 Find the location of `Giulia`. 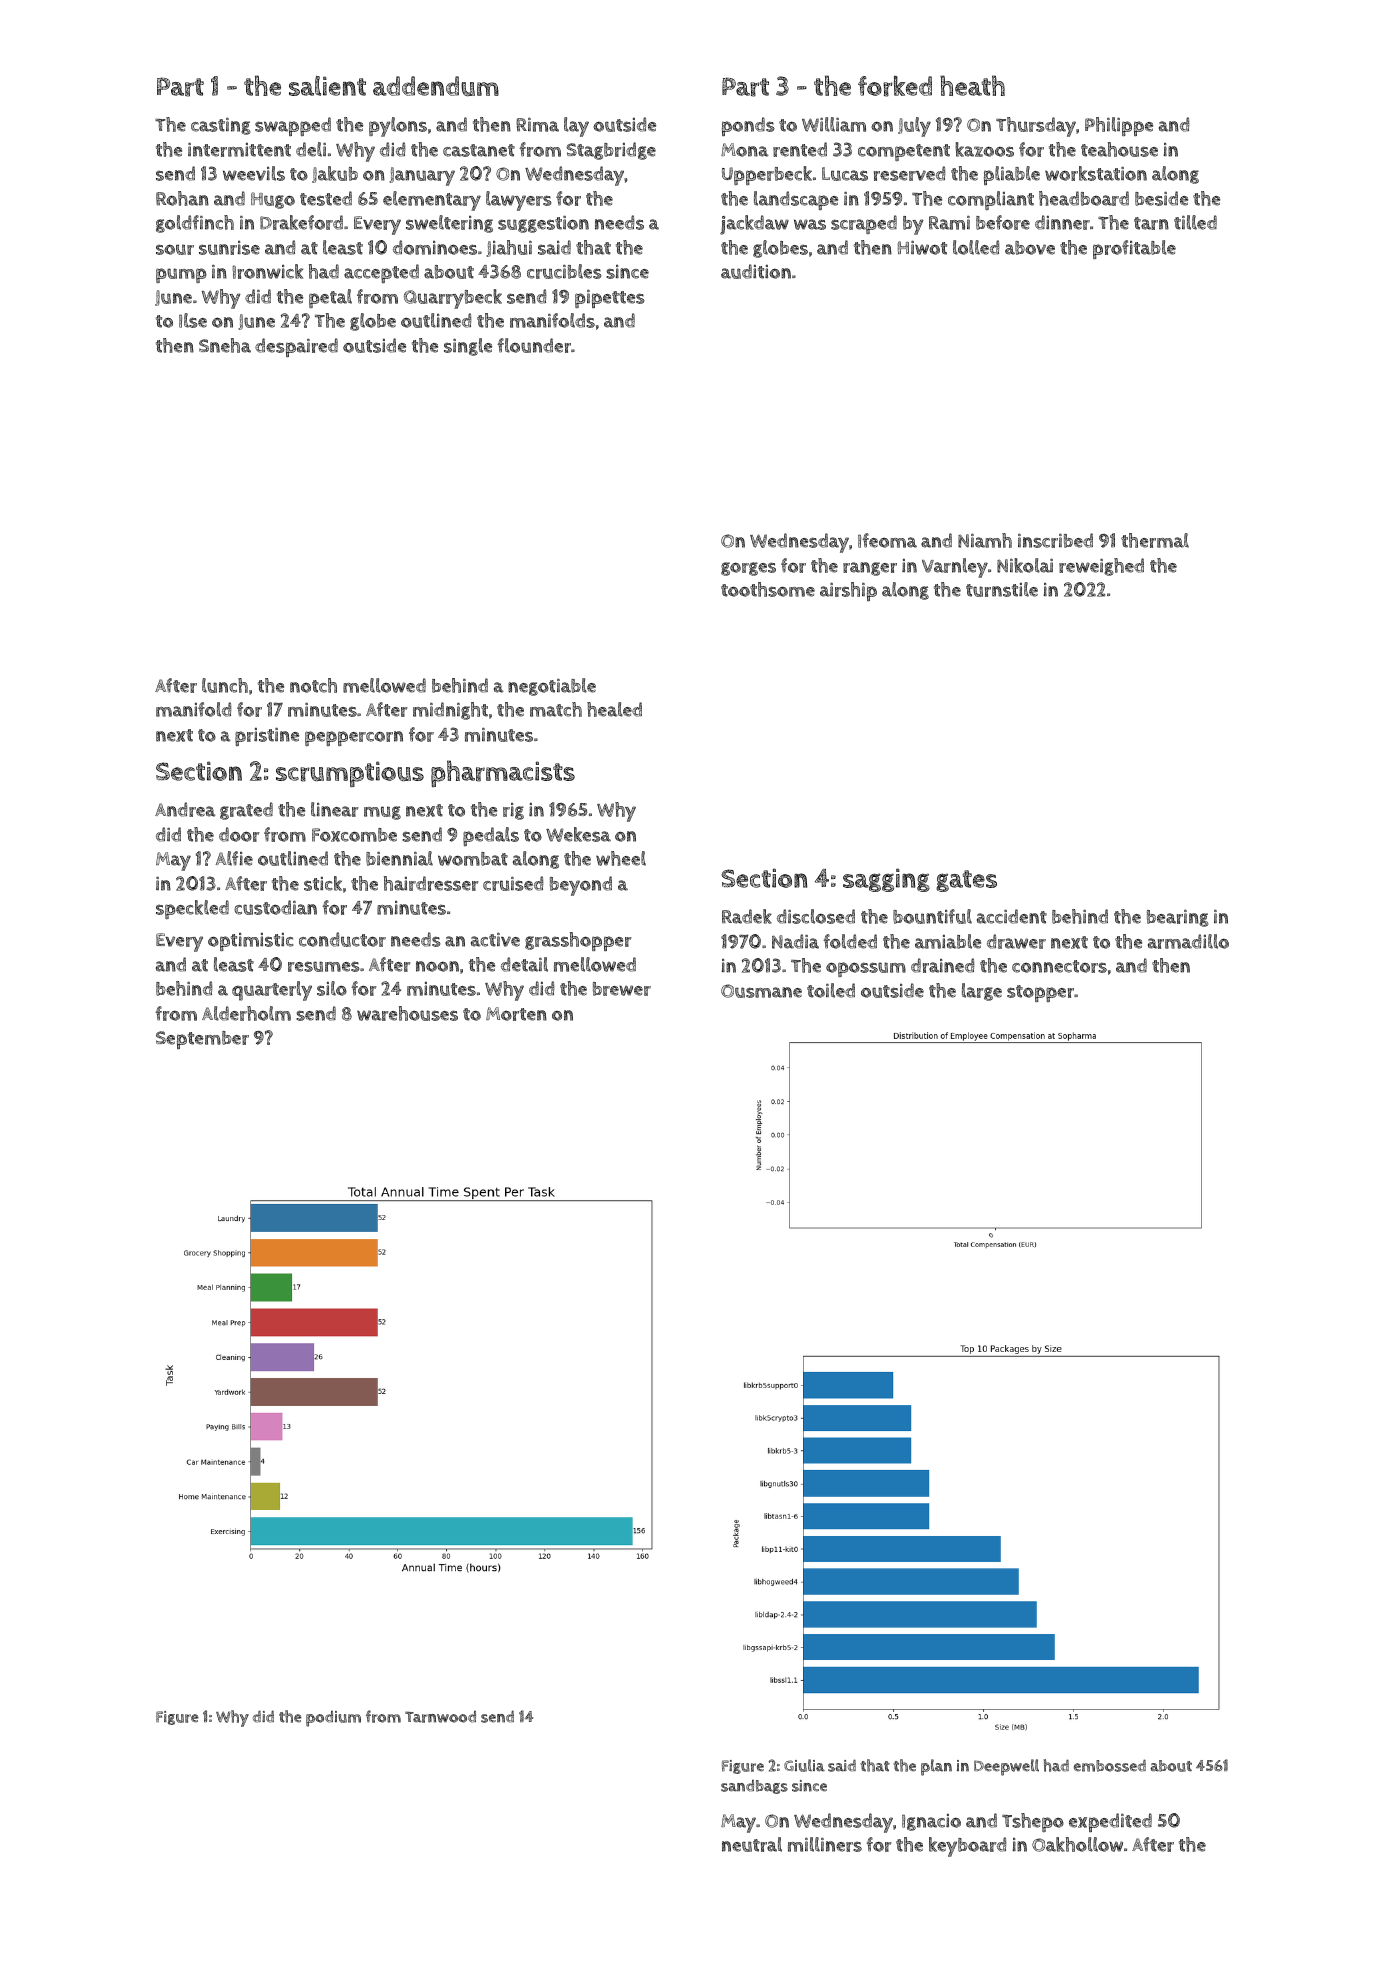

Giulia is located at coordinates (804, 1765).
